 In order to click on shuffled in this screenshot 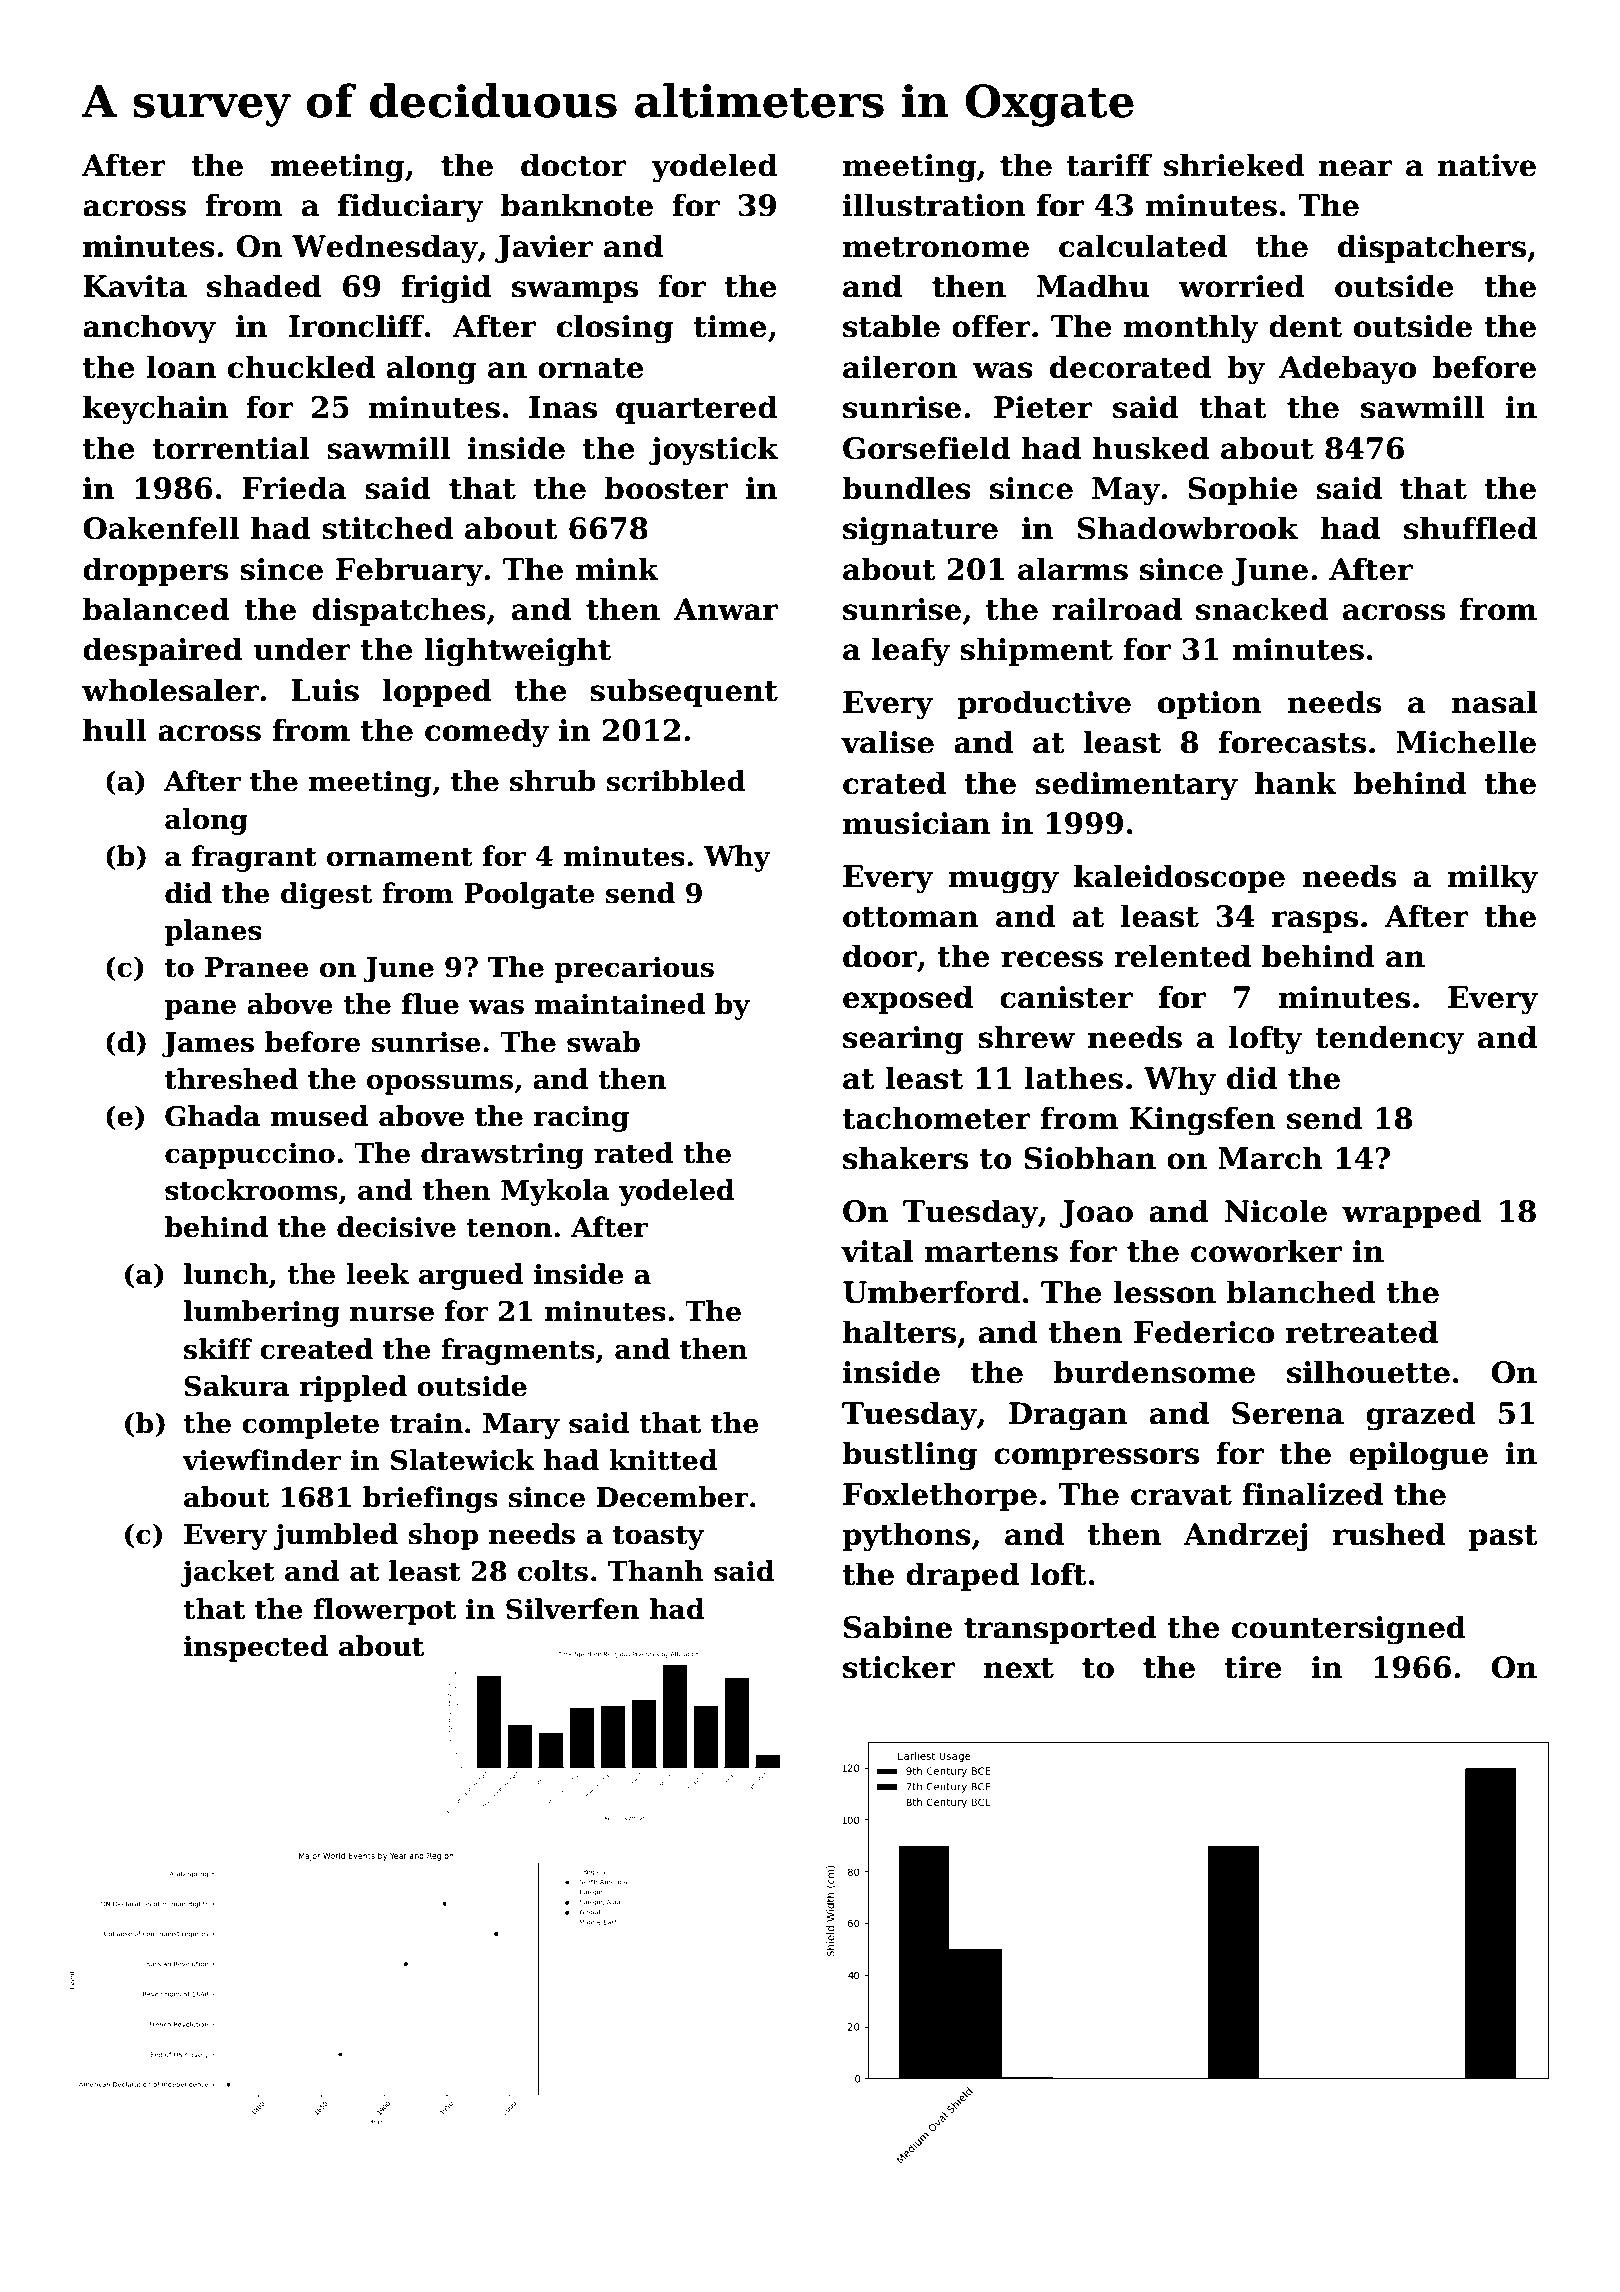, I will do `click(1470, 528)`.
